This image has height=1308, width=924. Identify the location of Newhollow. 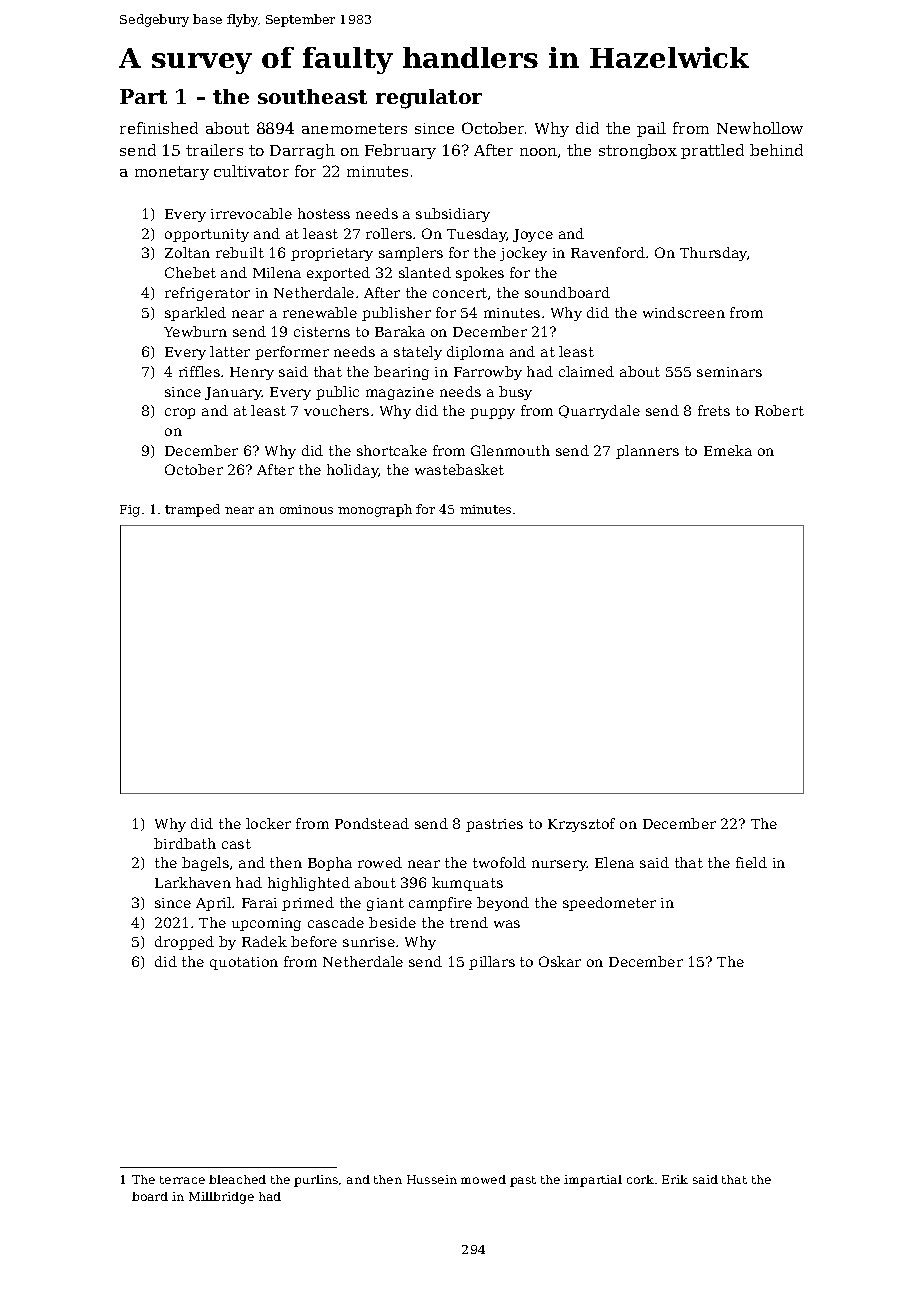
(760, 128).
